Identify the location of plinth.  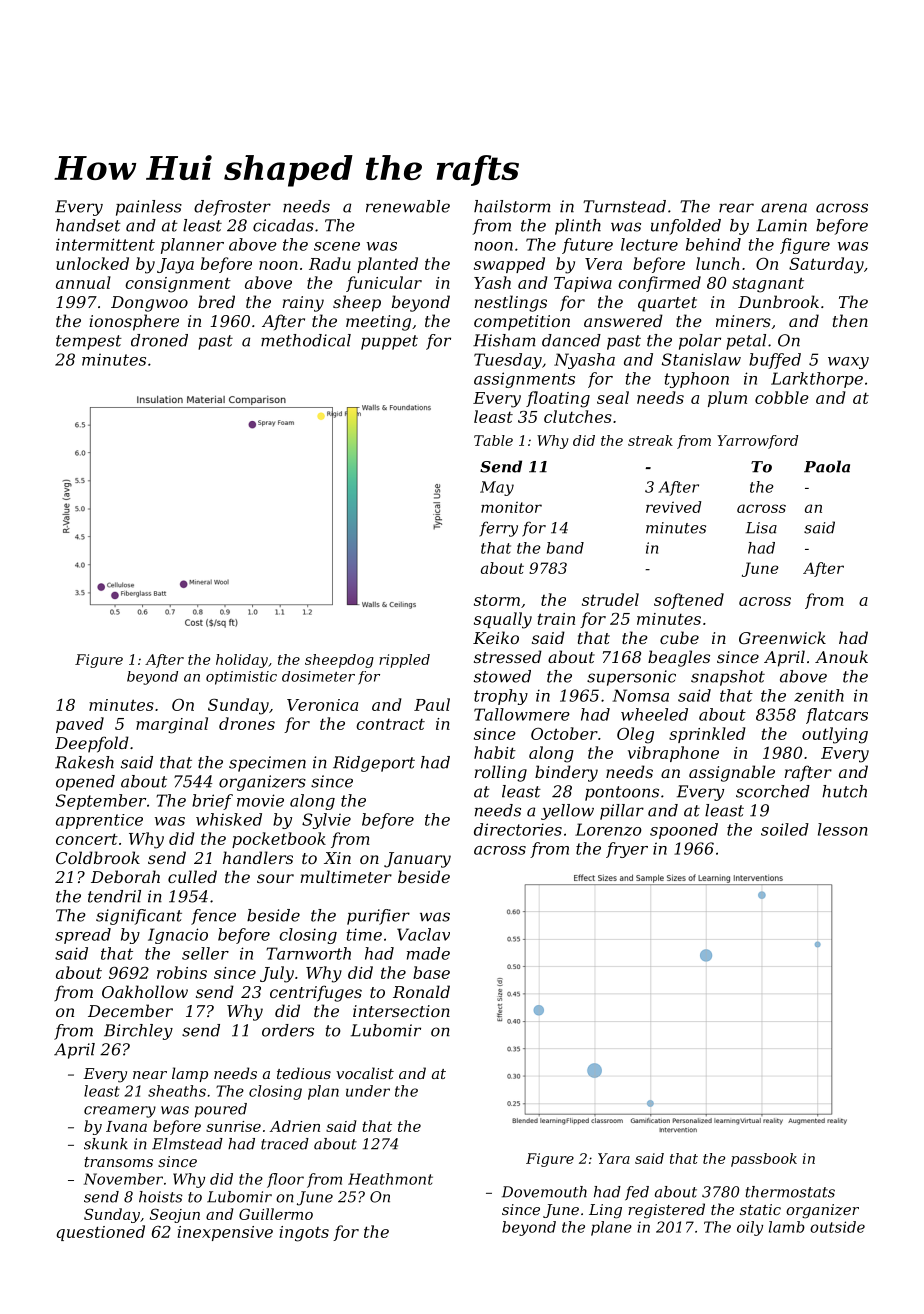
(578, 227).
